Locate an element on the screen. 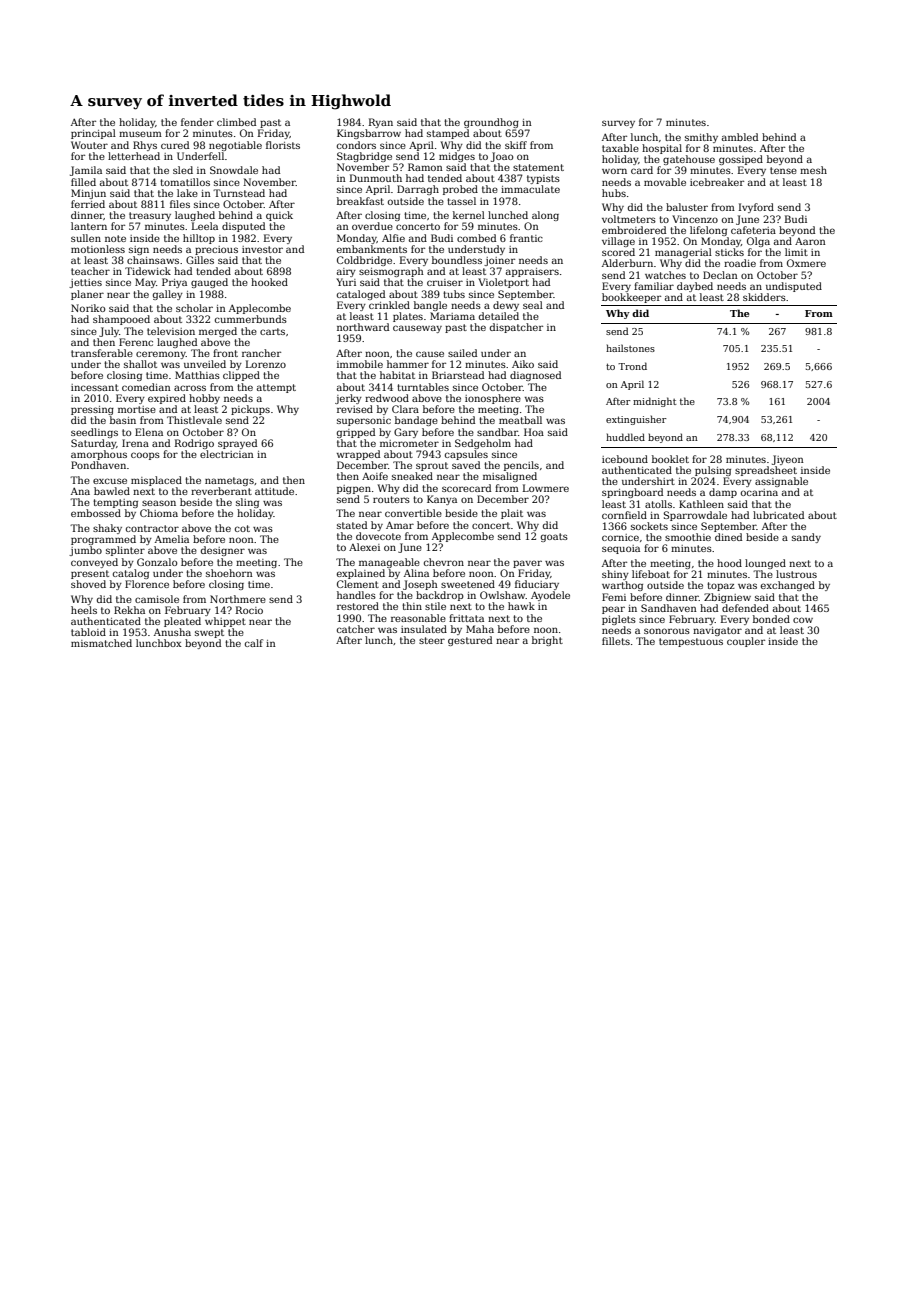 This screenshot has height=1316, width=908. misplaced is located at coordinates (156, 481).
